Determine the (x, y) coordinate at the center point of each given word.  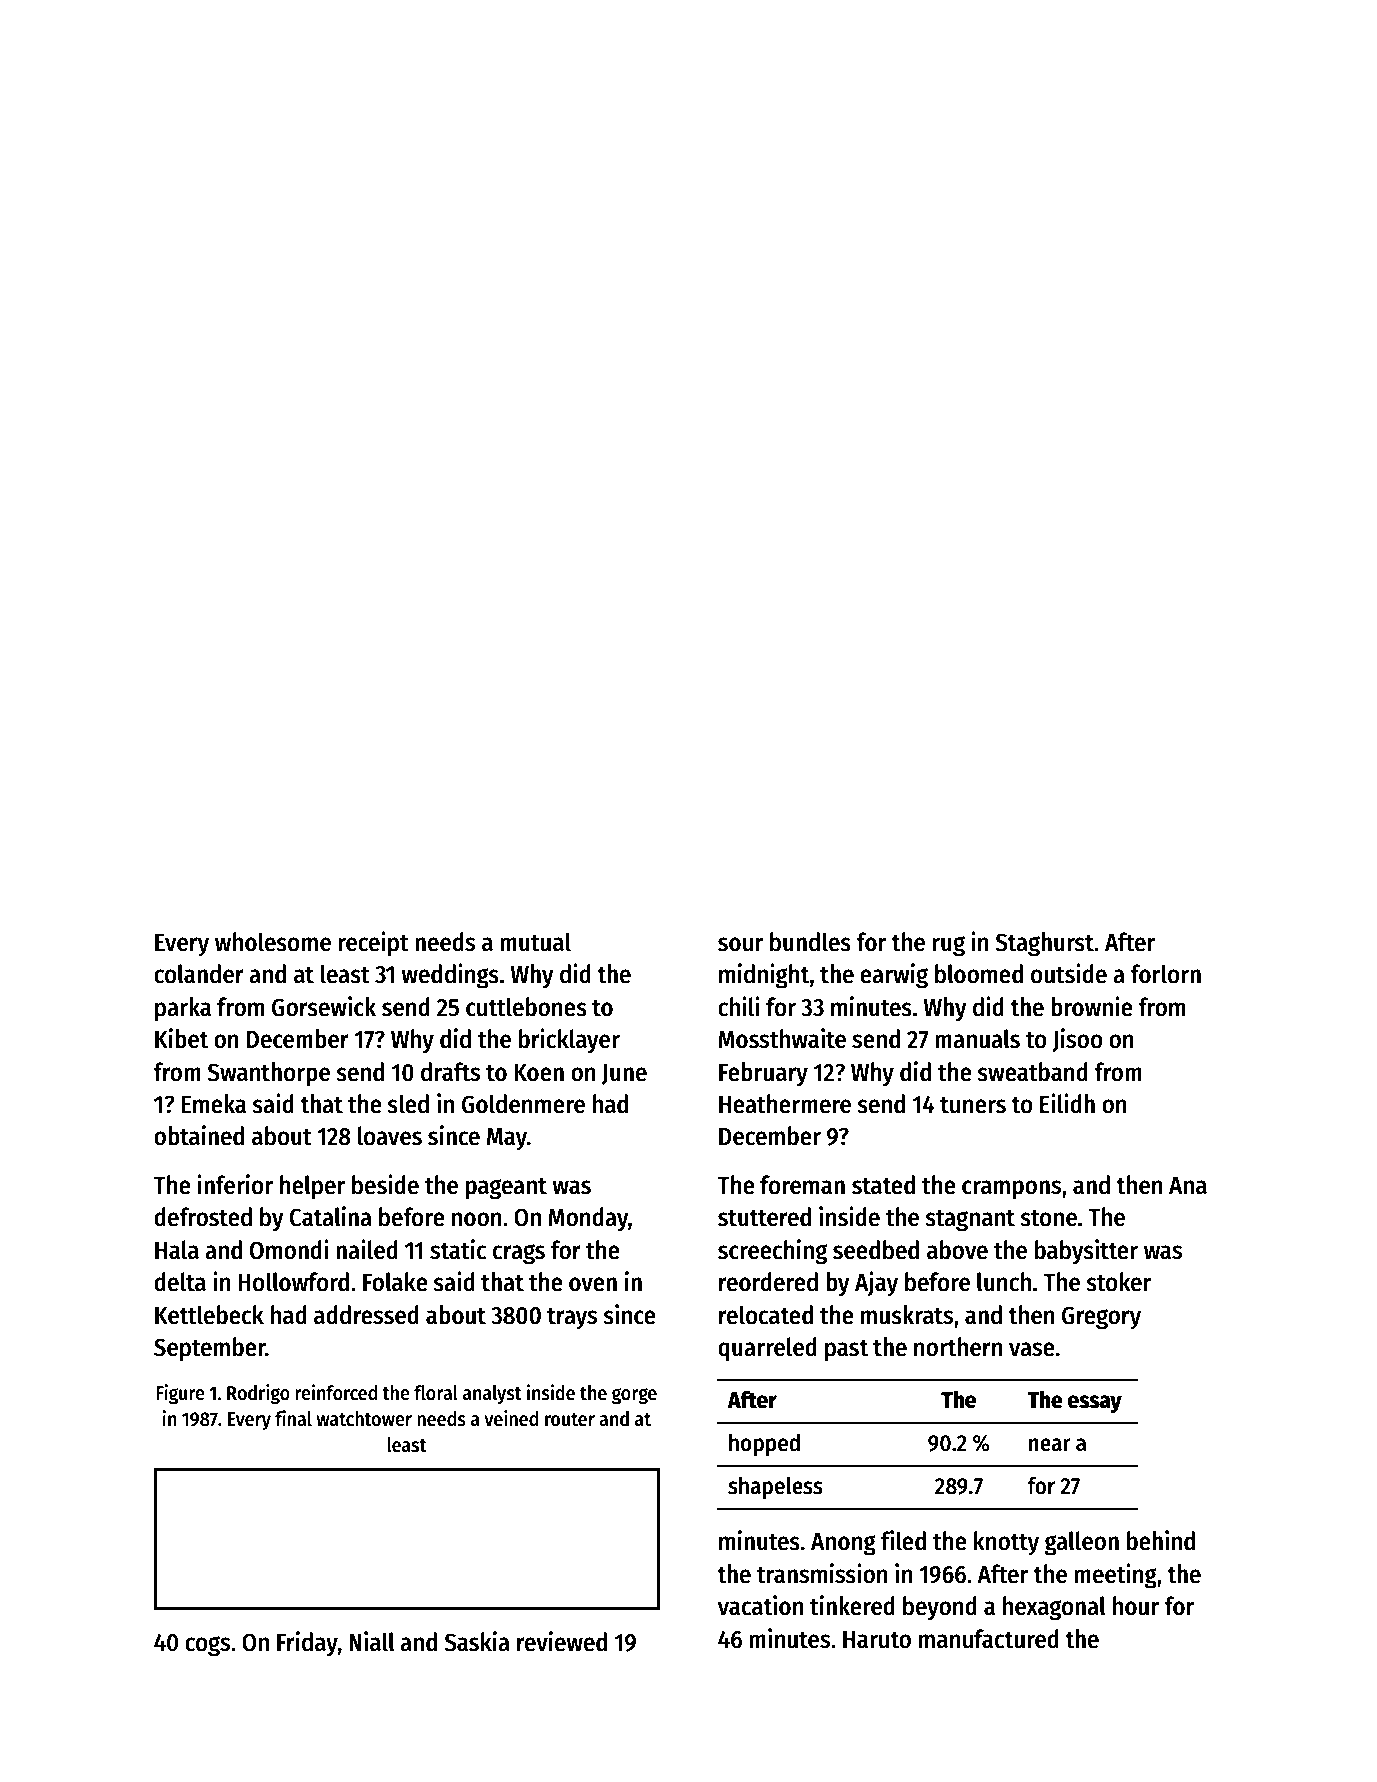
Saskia (477, 1641)
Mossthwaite (782, 1038)
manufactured (989, 1639)
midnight (764, 976)
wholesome (273, 942)
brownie (1092, 1006)
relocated (766, 1315)
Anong (843, 1544)
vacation (761, 1605)
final (293, 1418)
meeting (1115, 1576)
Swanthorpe (269, 1074)
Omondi (289, 1249)
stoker (1119, 1282)
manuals (977, 1039)
